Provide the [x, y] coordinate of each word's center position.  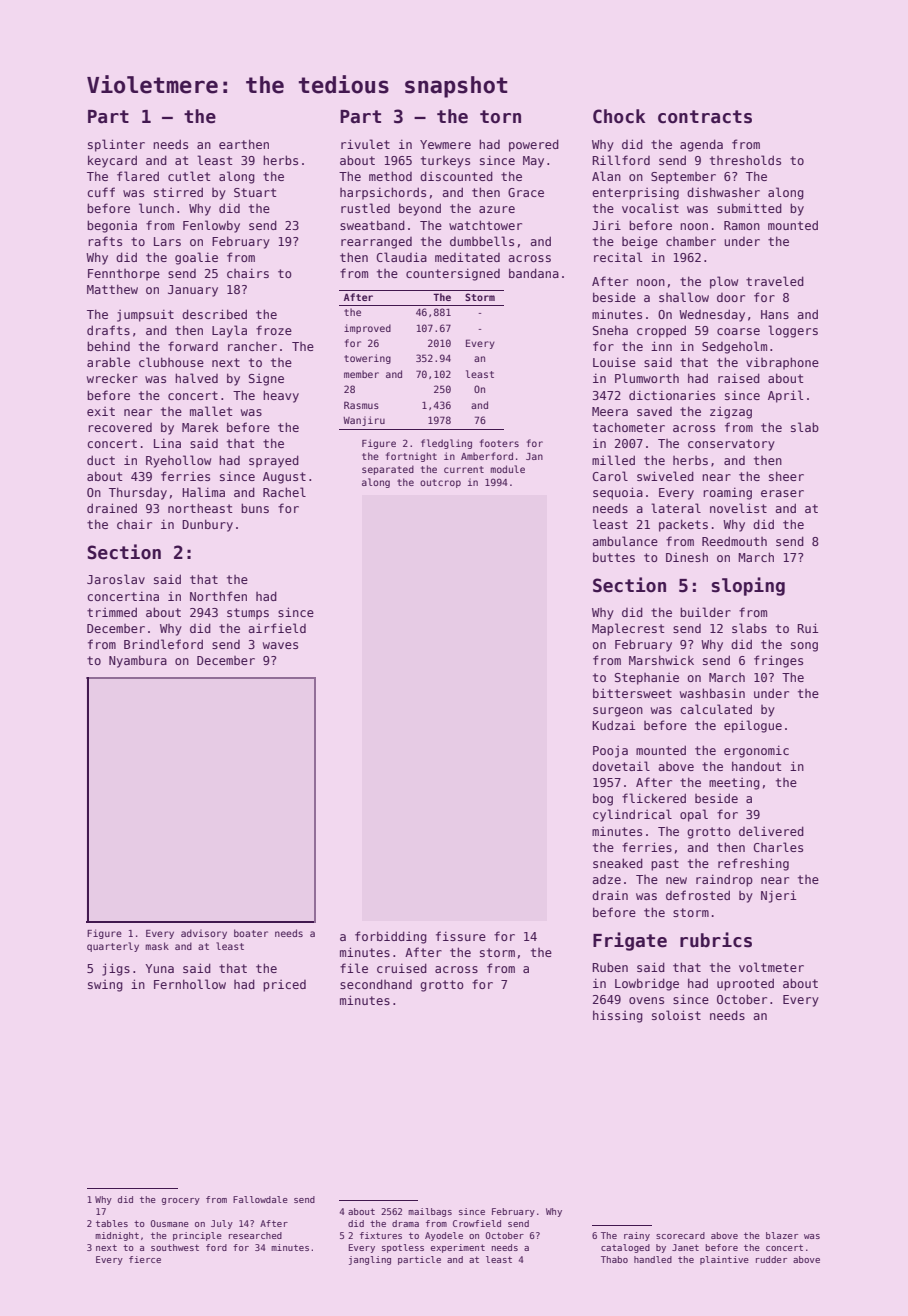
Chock [619, 116]
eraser [782, 493]
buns [255, 508]
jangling [370, 1260]
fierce [145, 1259]
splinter [116, 145]
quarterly [113, 947]
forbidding [391, 937]
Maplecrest [628, 629]
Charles [778, 847]
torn [500, 117]
